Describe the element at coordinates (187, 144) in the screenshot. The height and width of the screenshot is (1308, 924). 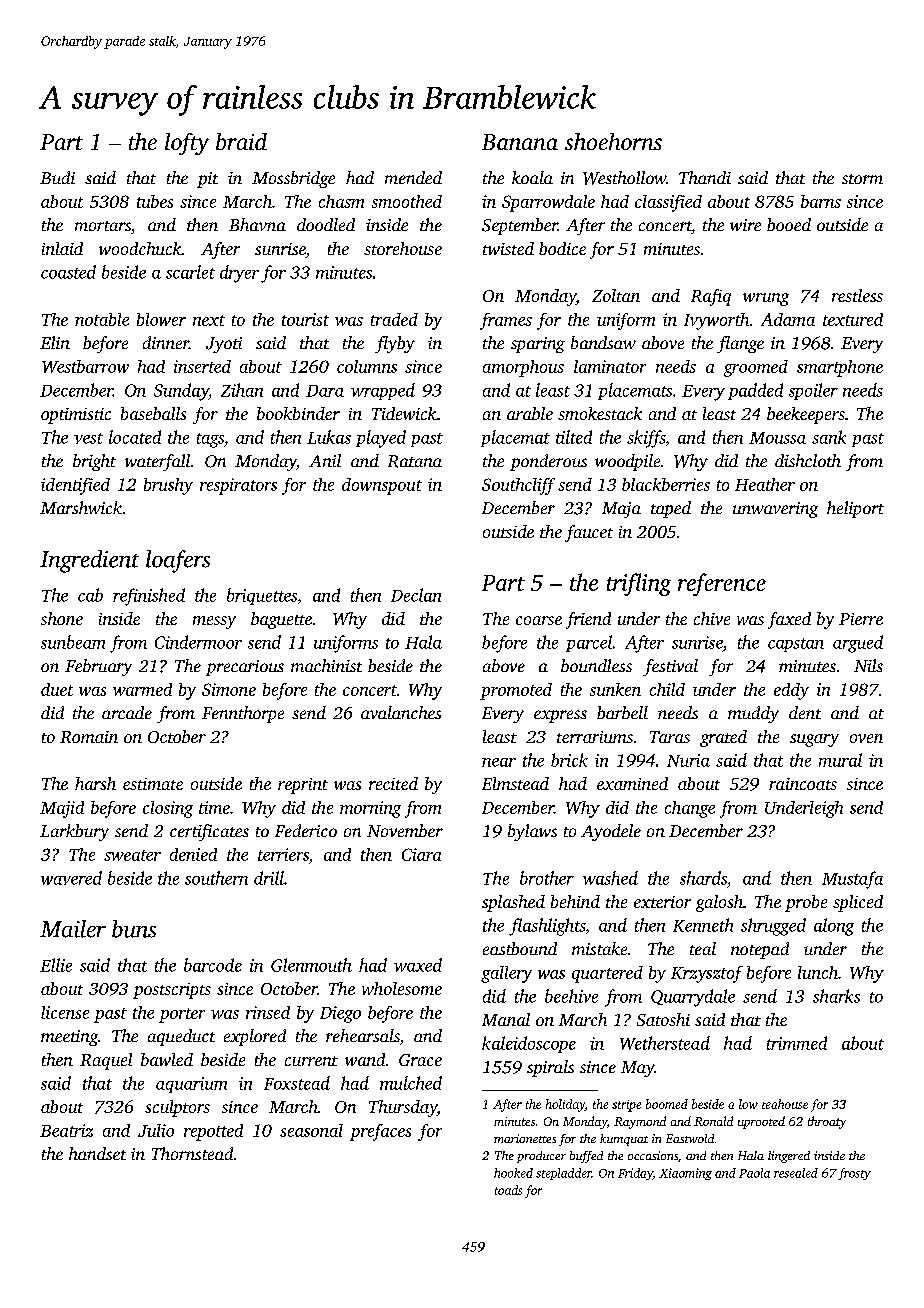
I see `lofty` at that location.
